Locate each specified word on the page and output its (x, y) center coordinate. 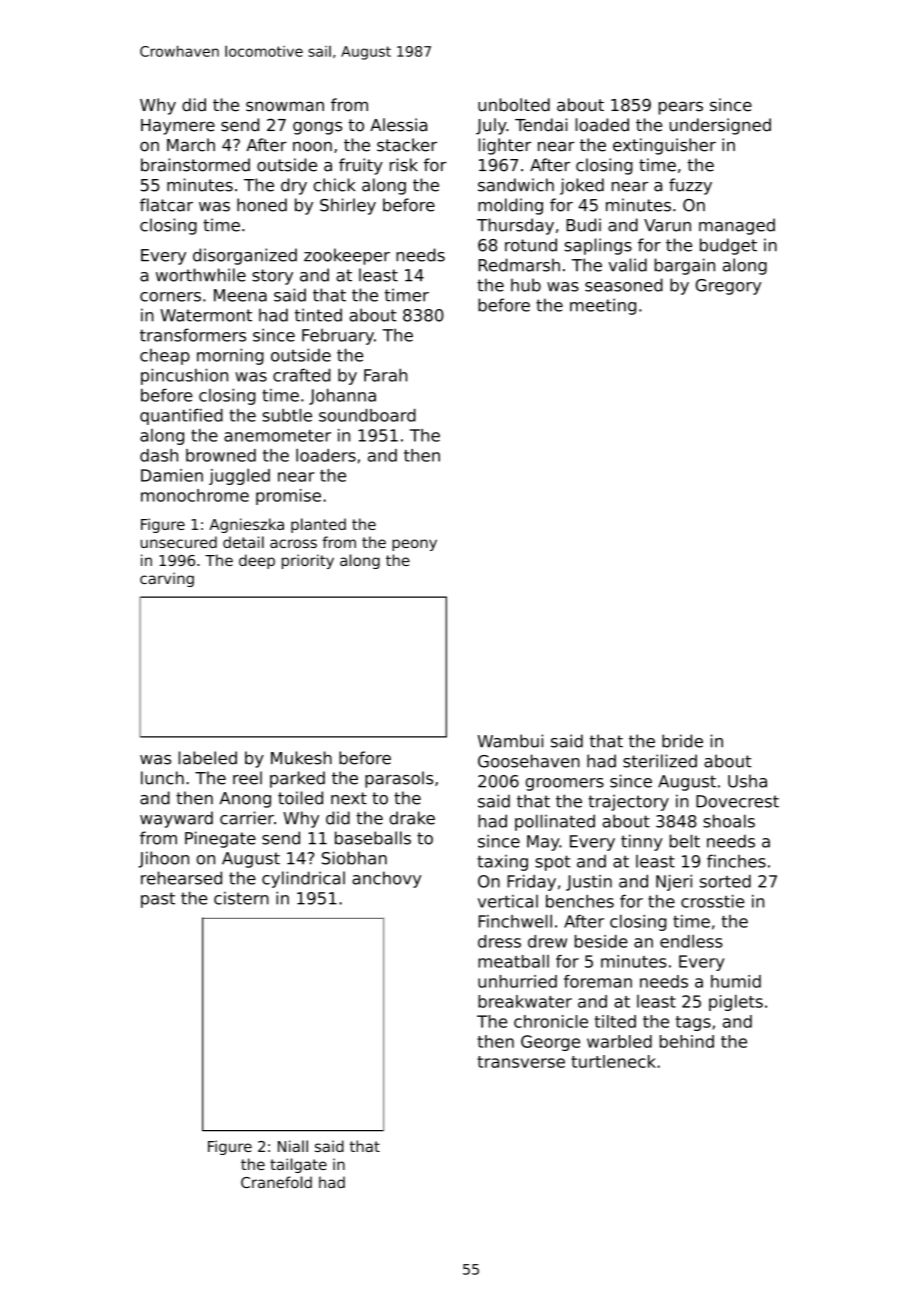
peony (414, 545)
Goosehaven (529, 761)
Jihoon (164, 859)
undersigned (720, 126)
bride (682, 741)
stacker (407, 145)
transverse (521, 1062)
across (293, 543)
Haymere (178, 127)
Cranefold (276, 1182)
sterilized (660, 761)
